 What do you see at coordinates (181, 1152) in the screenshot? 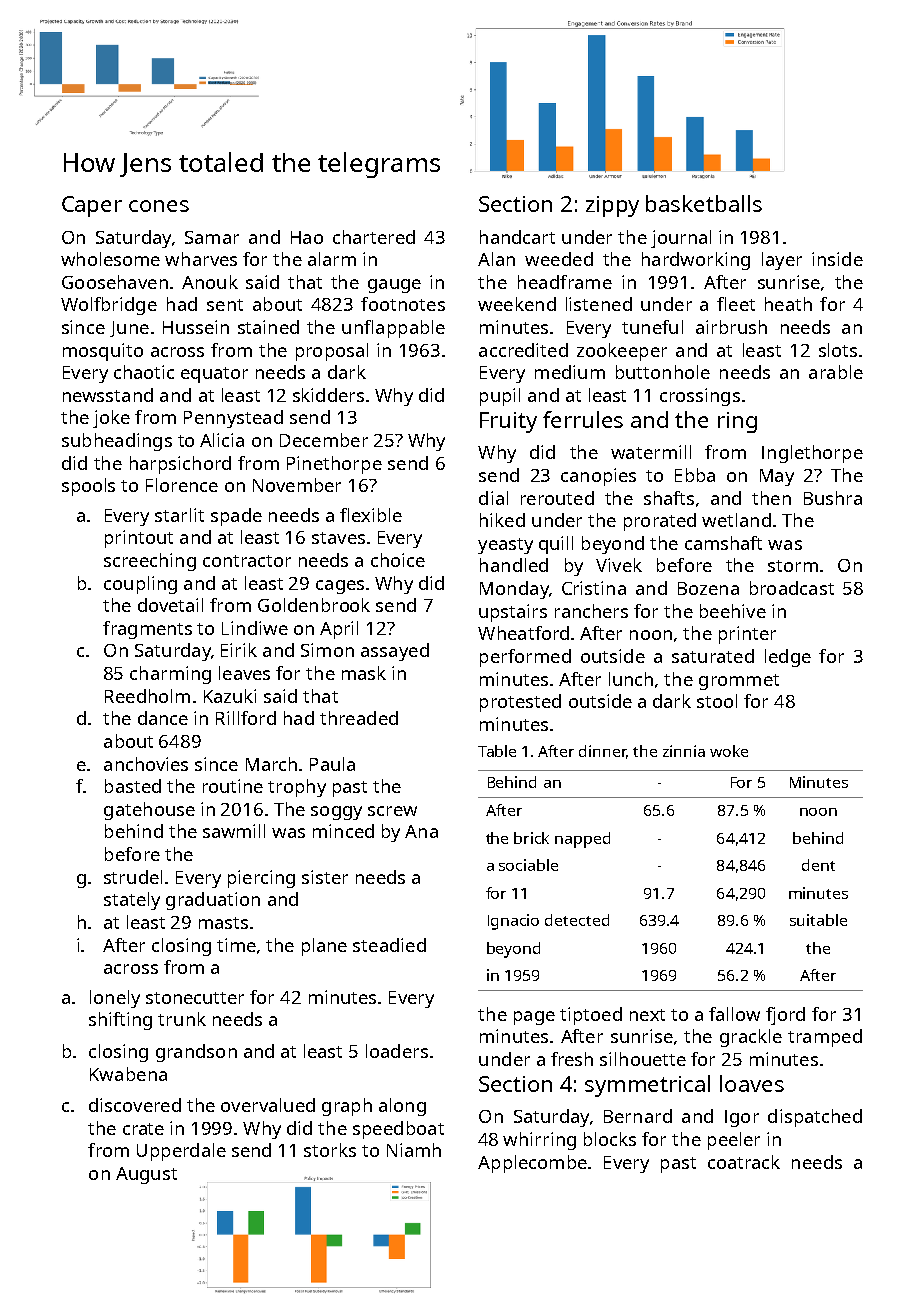
I see `Upperdale` at bounding box center [181, 1152].
